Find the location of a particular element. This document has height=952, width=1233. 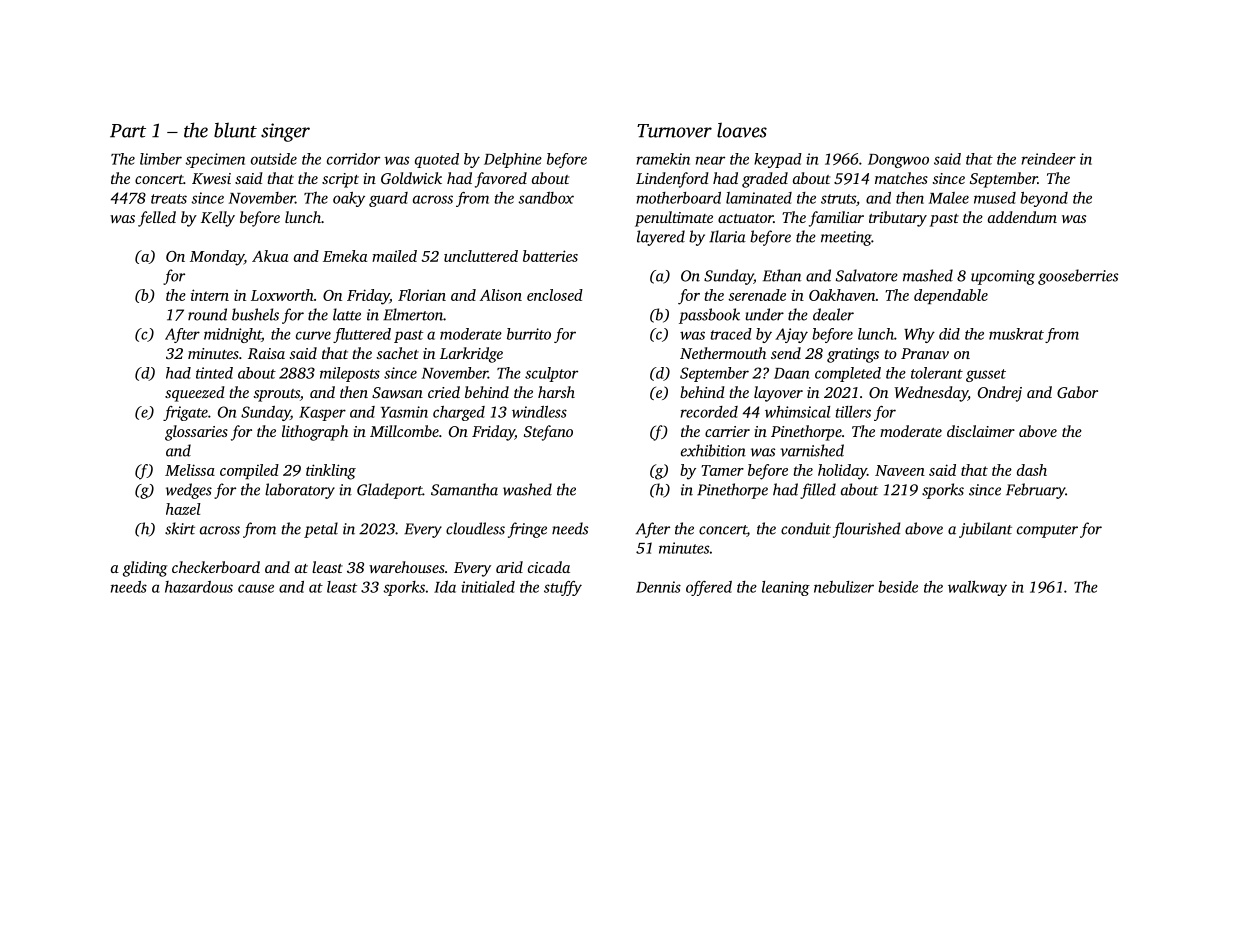

laboratory is located at coordinates (300, 491).
